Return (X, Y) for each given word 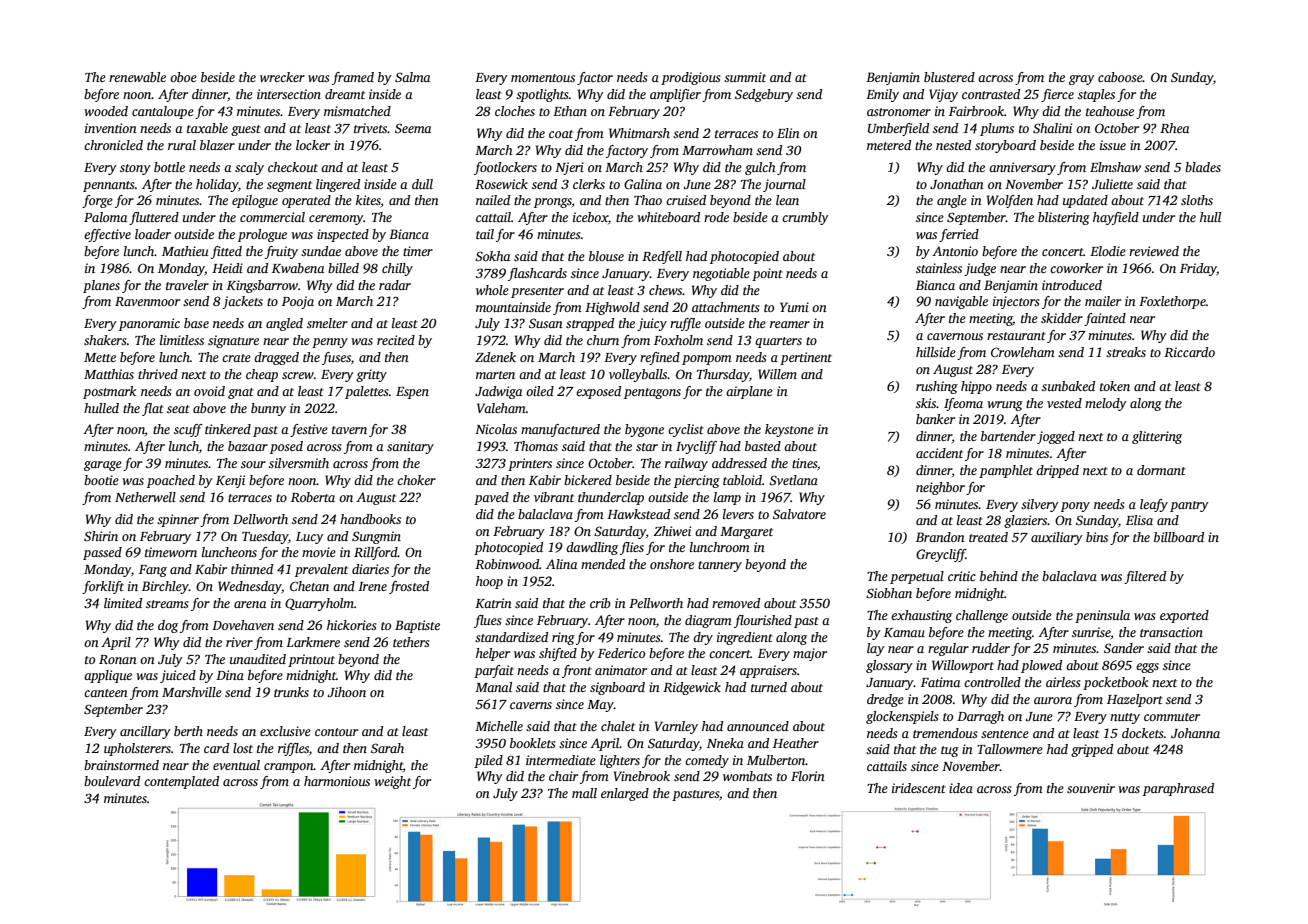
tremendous (945, 733)
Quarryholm (319, 604)
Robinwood (507, 564)
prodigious (691, 78)
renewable (137, 77)
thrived (158, 374)
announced (758, 726)
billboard (1179, 537)
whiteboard (668, 217)
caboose (1120, 77)
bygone (644, 430)
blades (1203, 167)
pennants (109, 186)
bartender (1008, 436)
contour (336, 732)
